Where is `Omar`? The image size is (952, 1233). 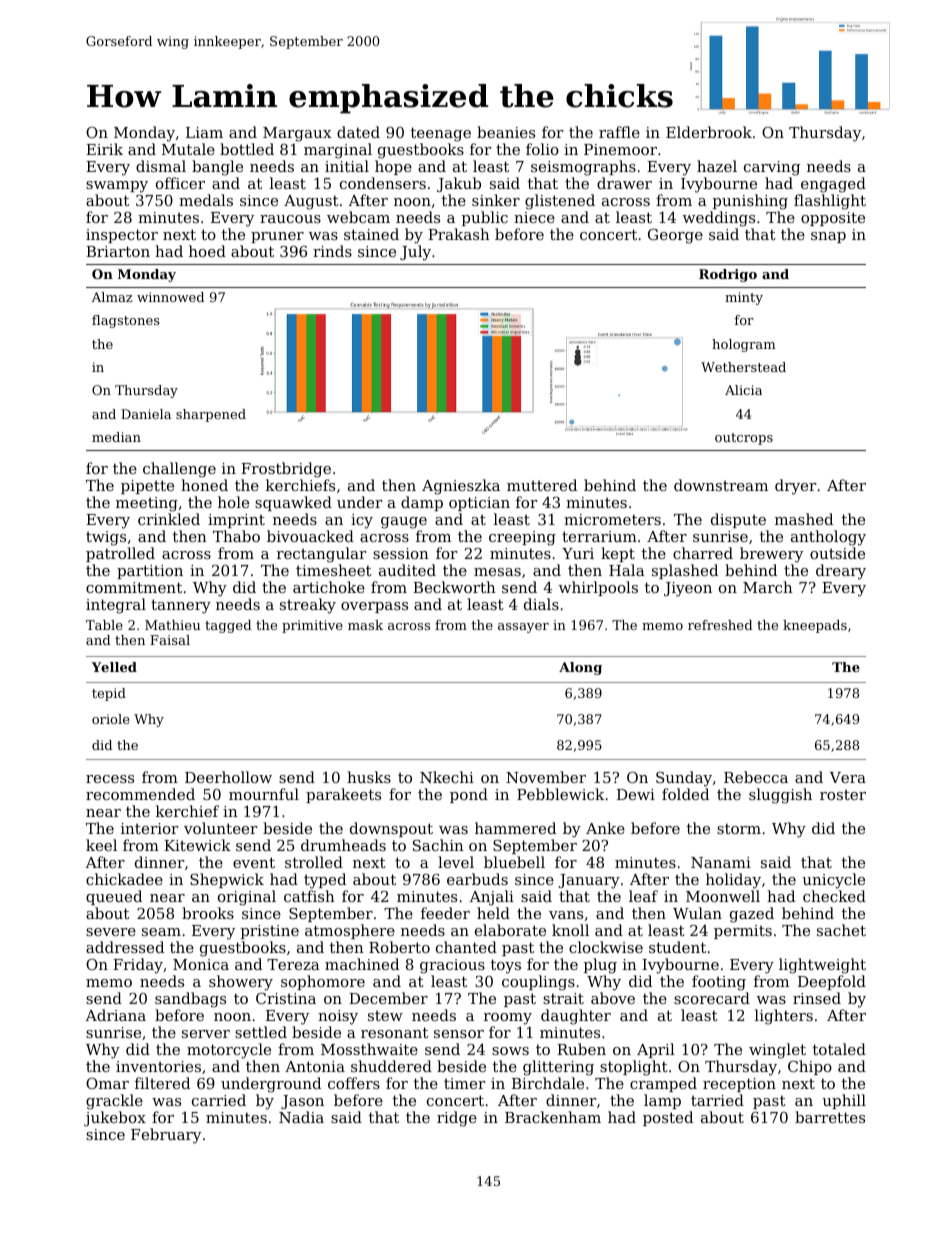 Omar is located at coordinates (107, 1083).
